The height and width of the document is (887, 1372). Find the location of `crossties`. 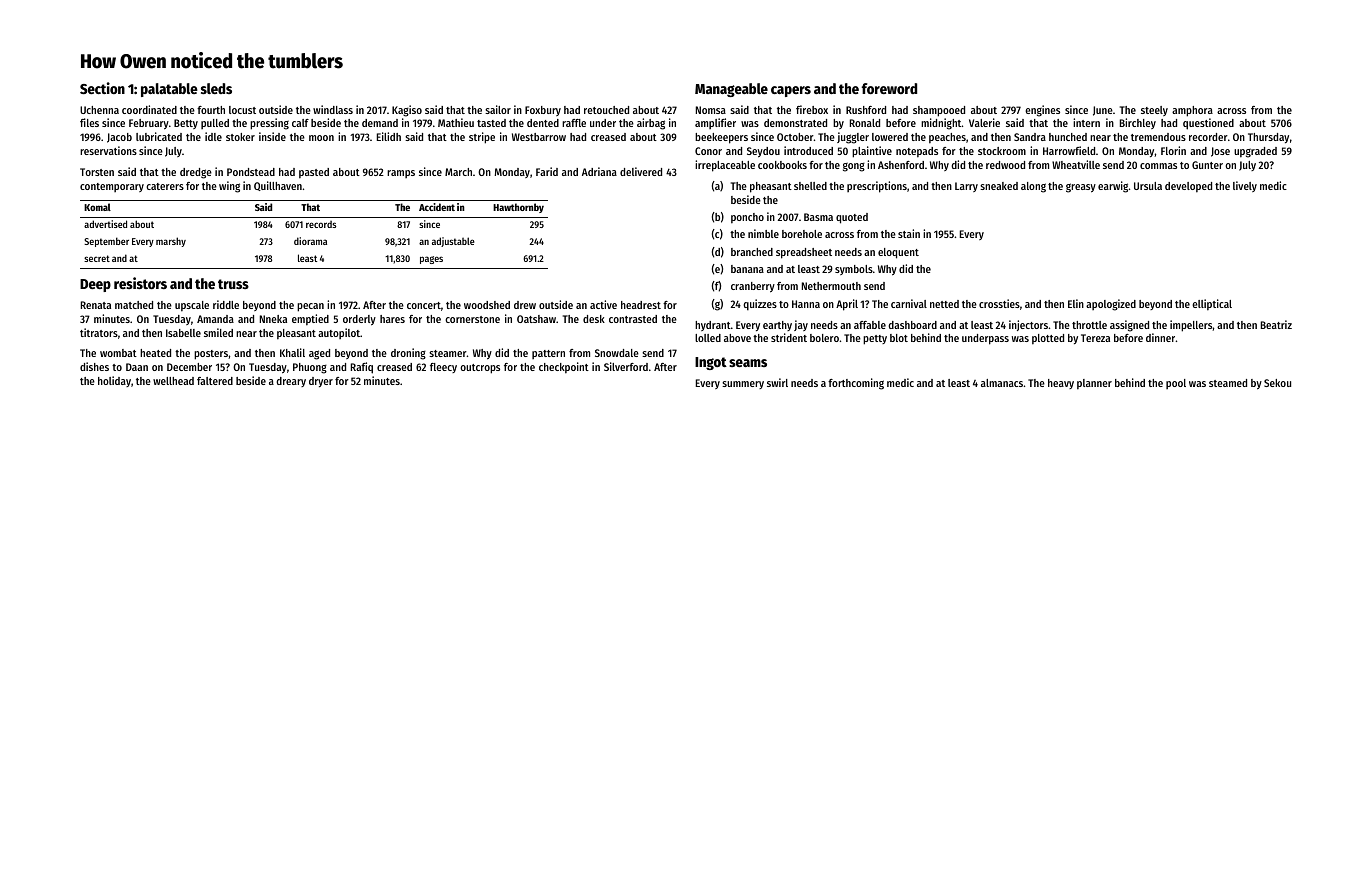

crossties is located at coordinates (999, 303).
